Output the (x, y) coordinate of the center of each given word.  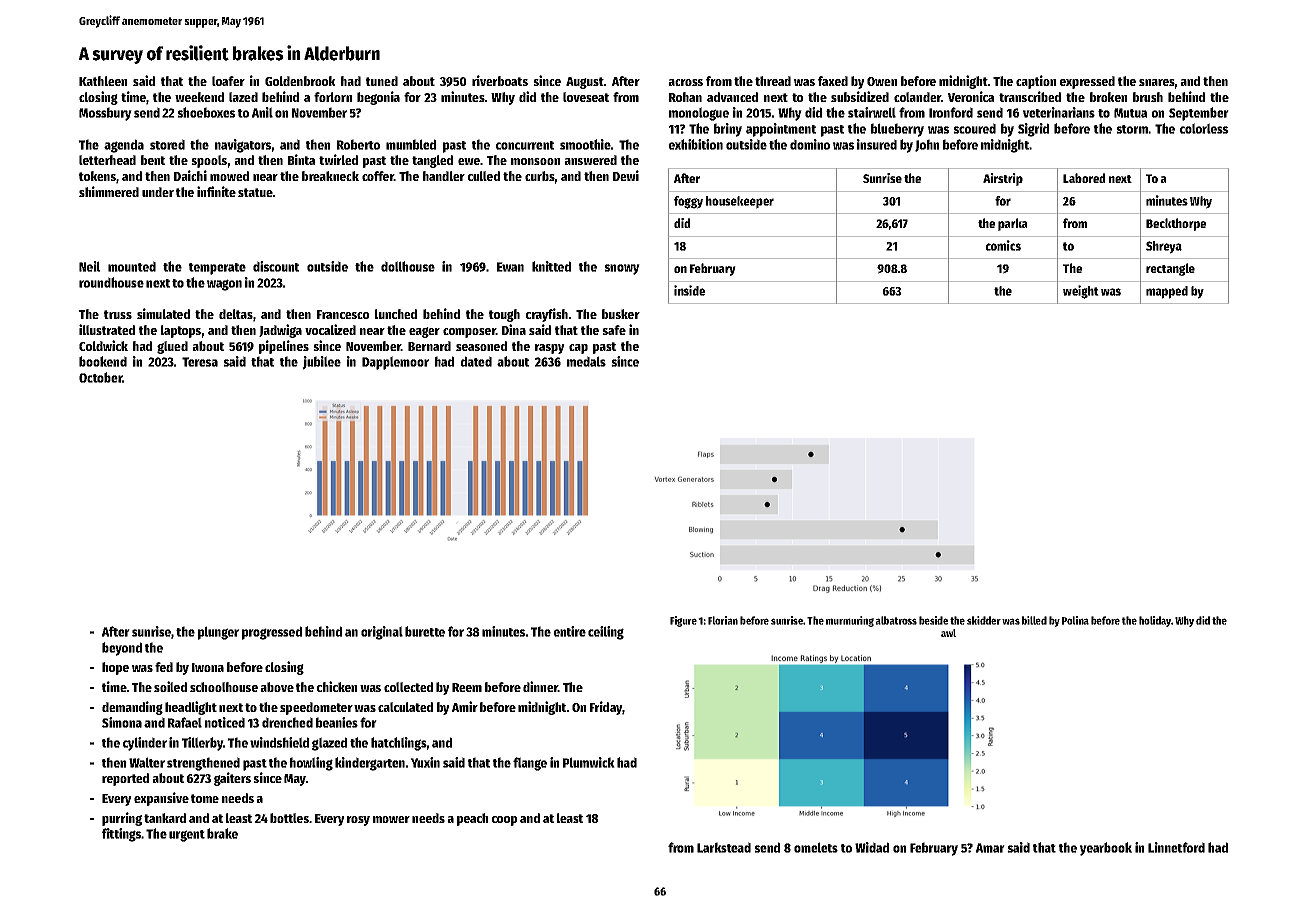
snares (1157, 82)
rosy (358, 821)
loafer (228, 81)
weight (1081, 292)
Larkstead (724, 847)
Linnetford (1176, 847)
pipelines (284, 347)
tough (504, 315)
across (685, 82)
